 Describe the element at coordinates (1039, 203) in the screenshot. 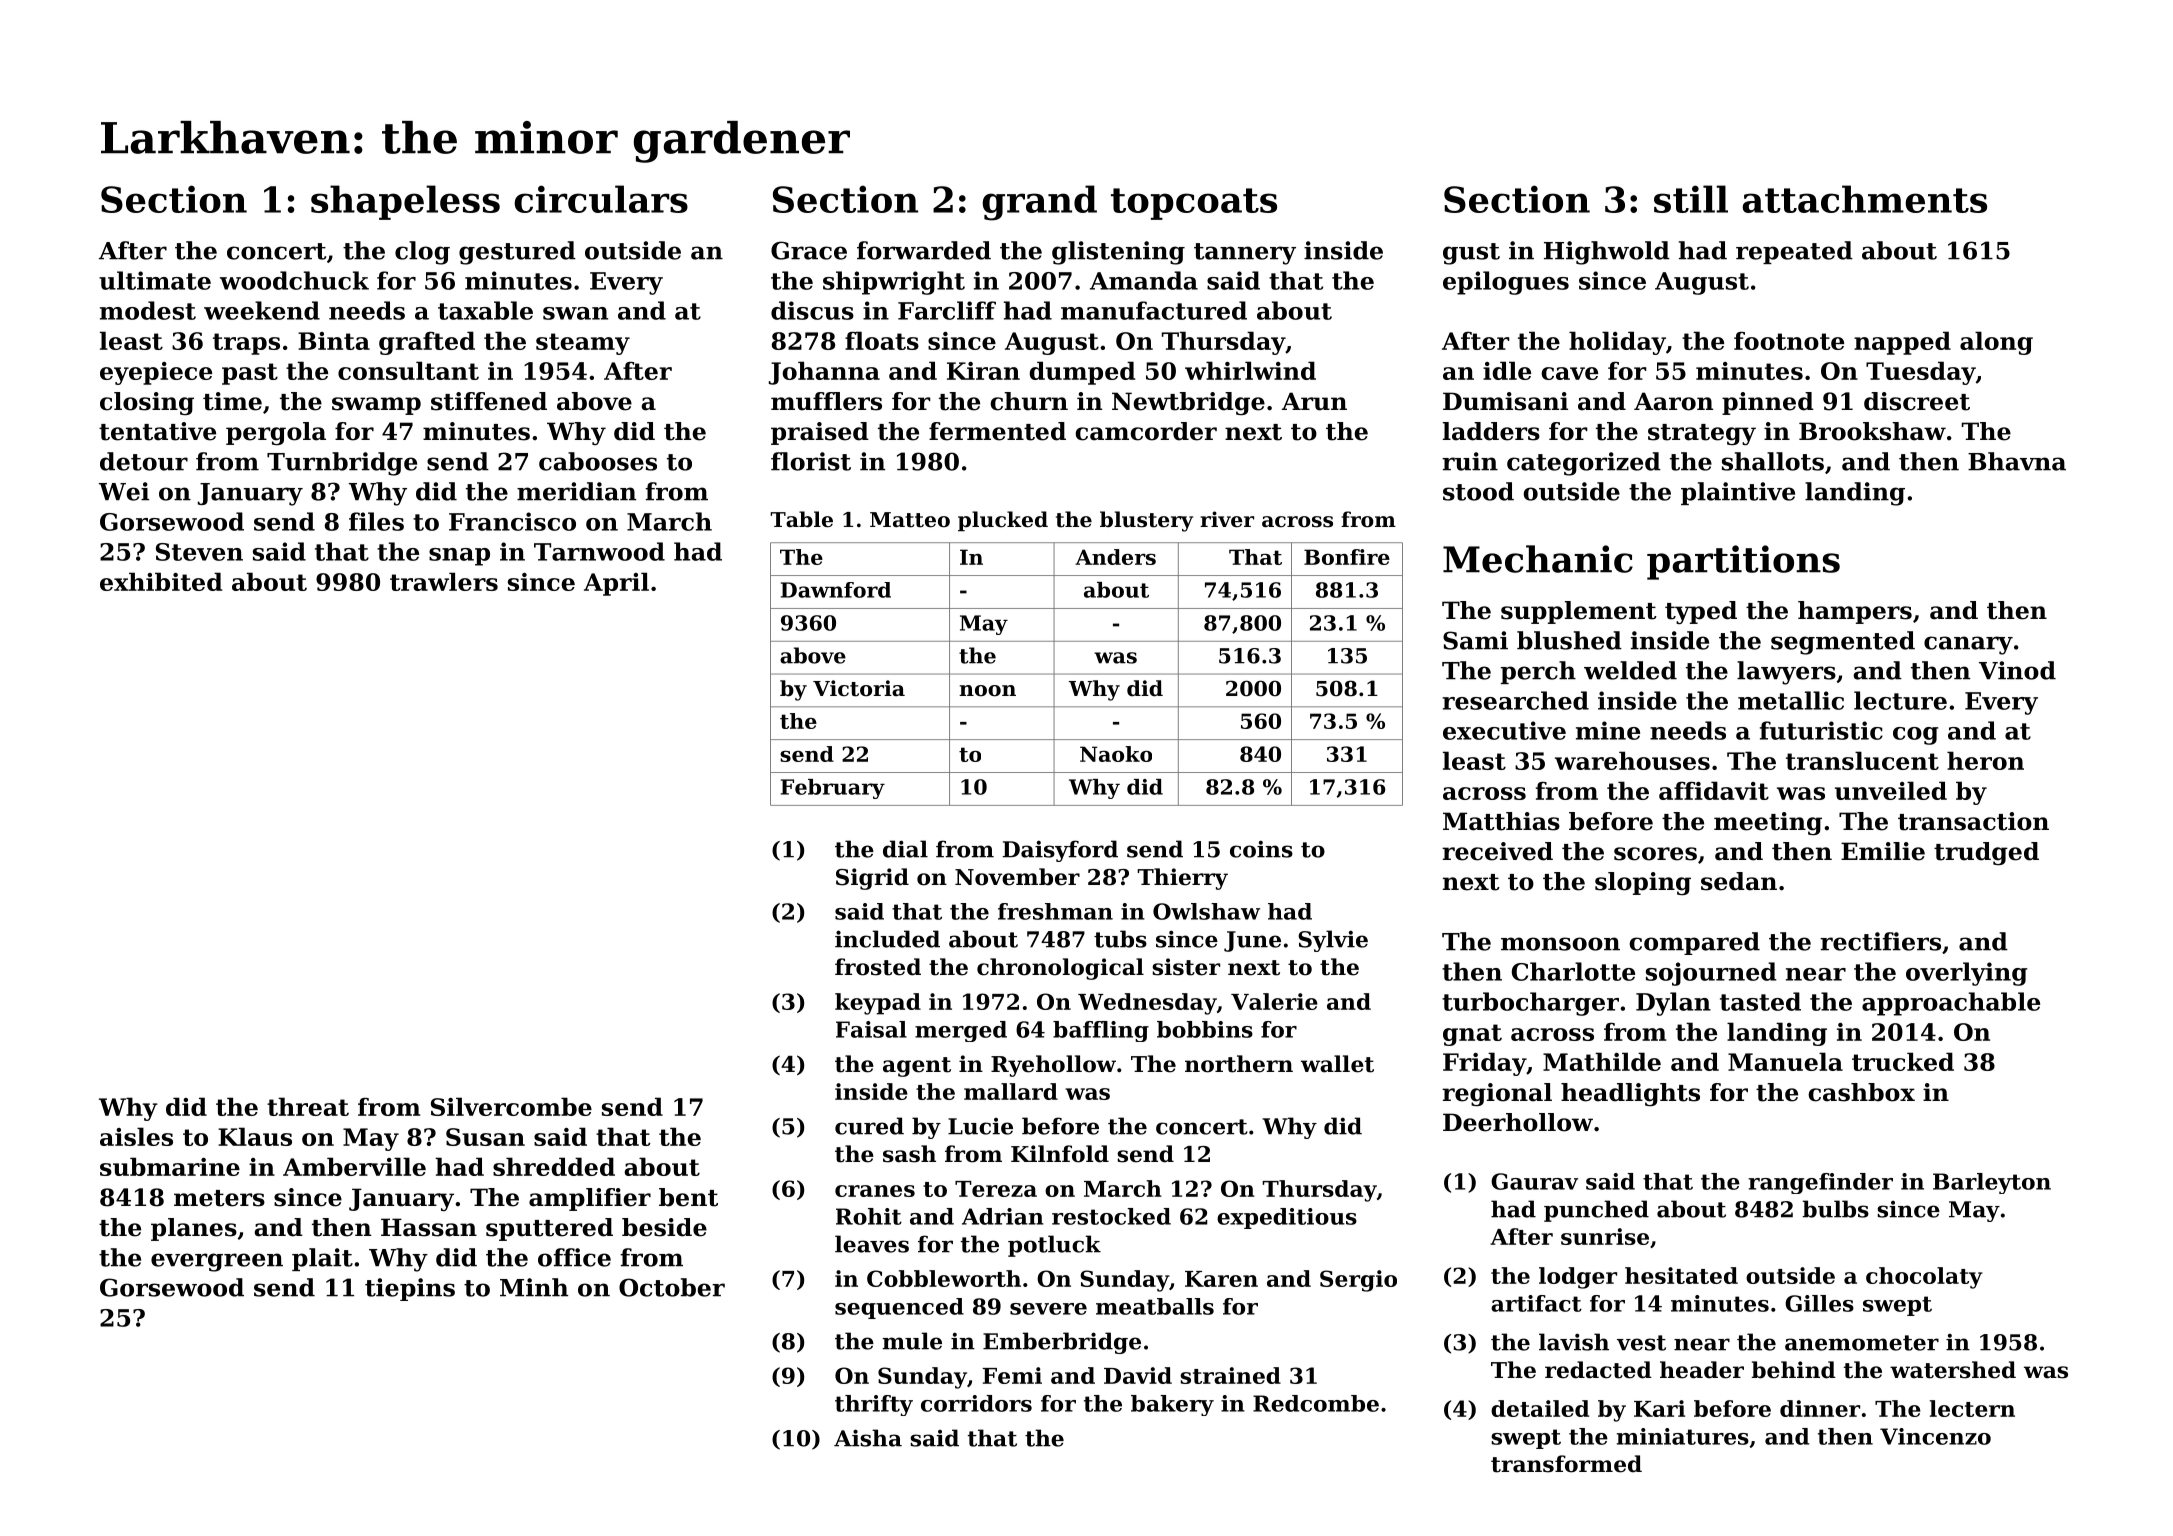

I see `grand` at that location.
